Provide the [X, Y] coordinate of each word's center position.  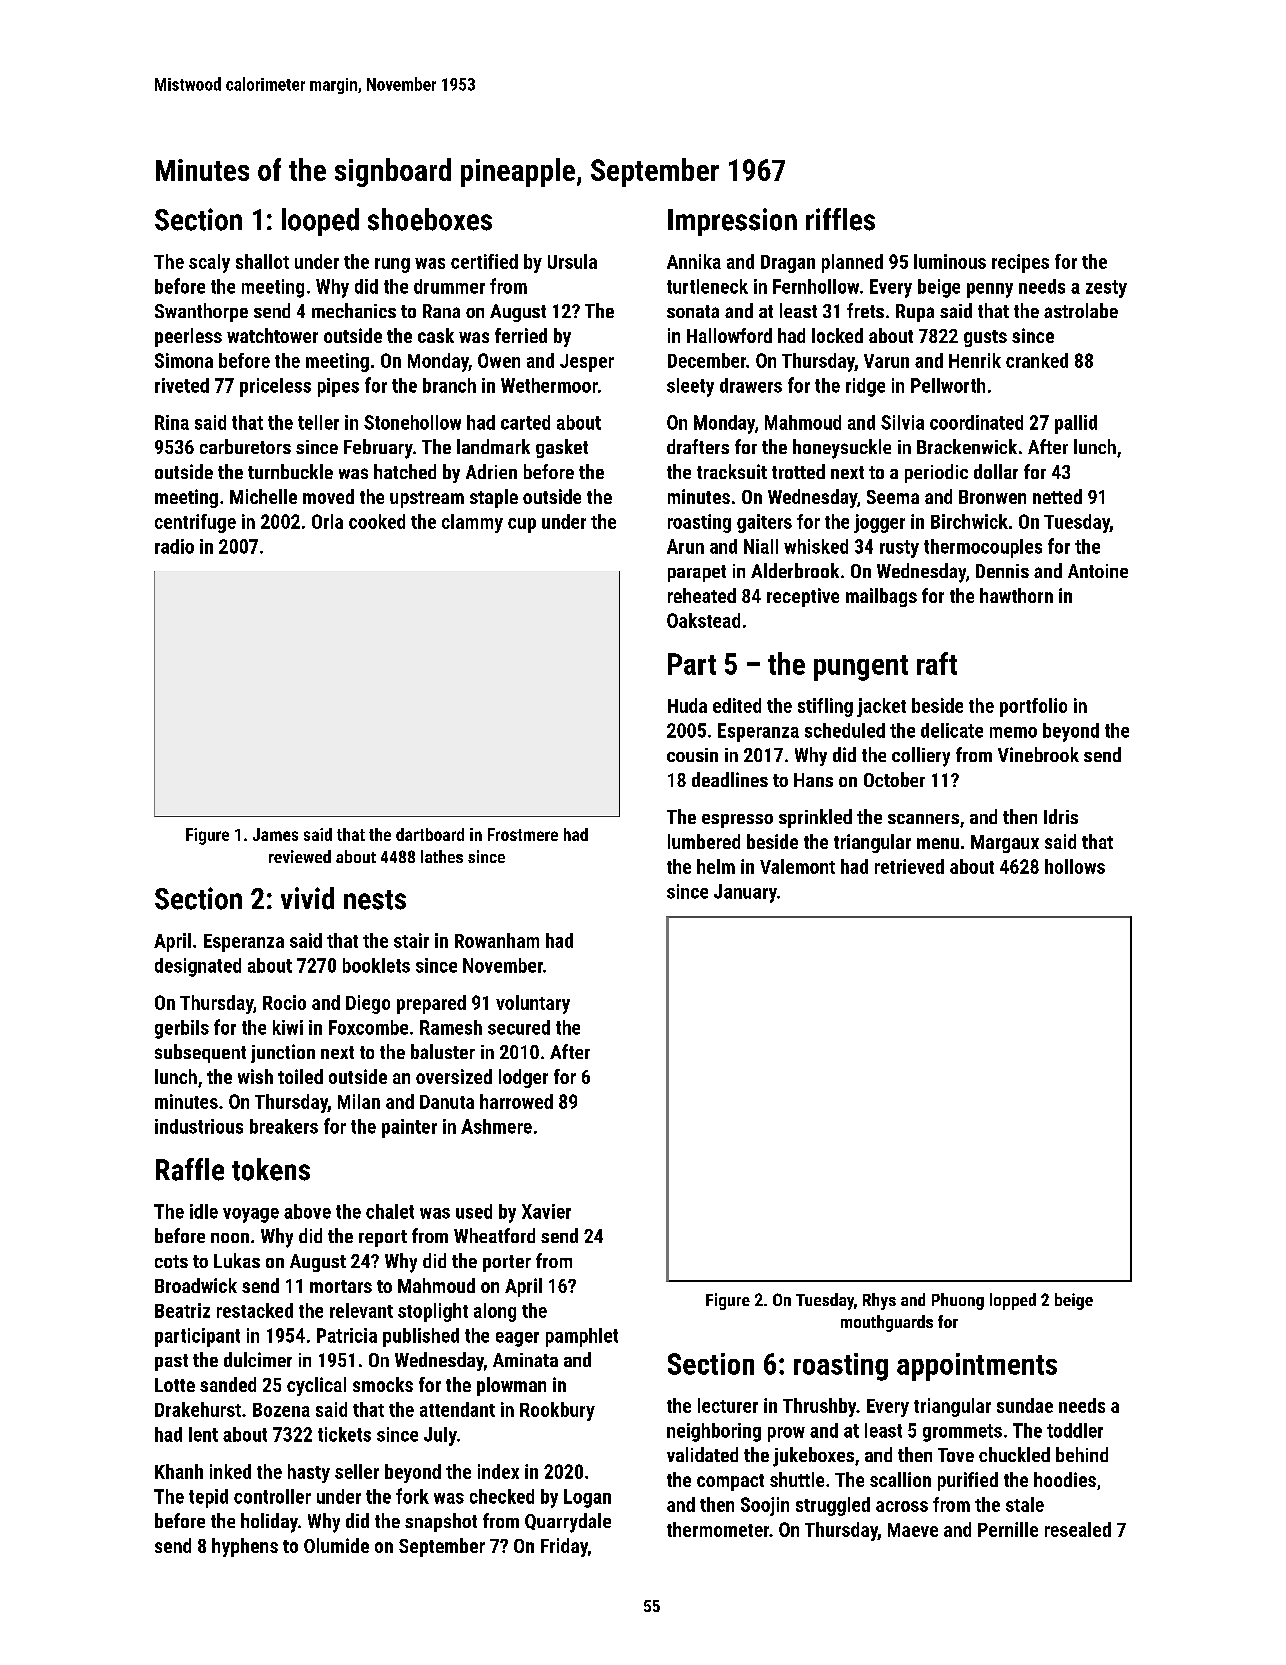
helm [716, 866]
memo [1013, 732]
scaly [209, 263]
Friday [564, 1547]
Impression [732, 222]
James [275, 834]
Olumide [336, 1545]
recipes [1020, 263]
